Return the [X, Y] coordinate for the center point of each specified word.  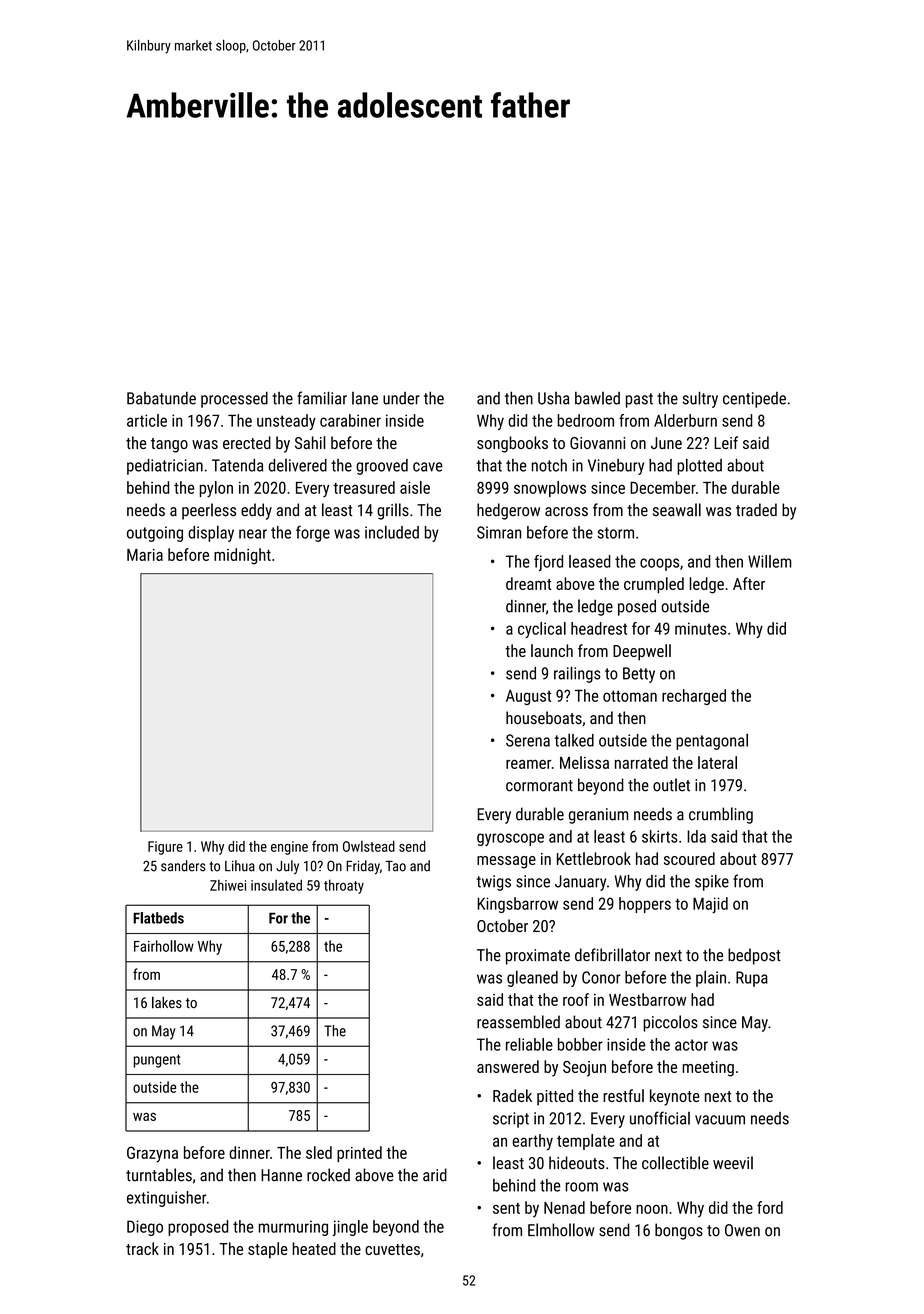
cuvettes [392, 1249]
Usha [553, 398]
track [142, 1248]
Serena [528, 740]
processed [234, 399]
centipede [754, 400]
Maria [145, 555]
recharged [694, 697]
